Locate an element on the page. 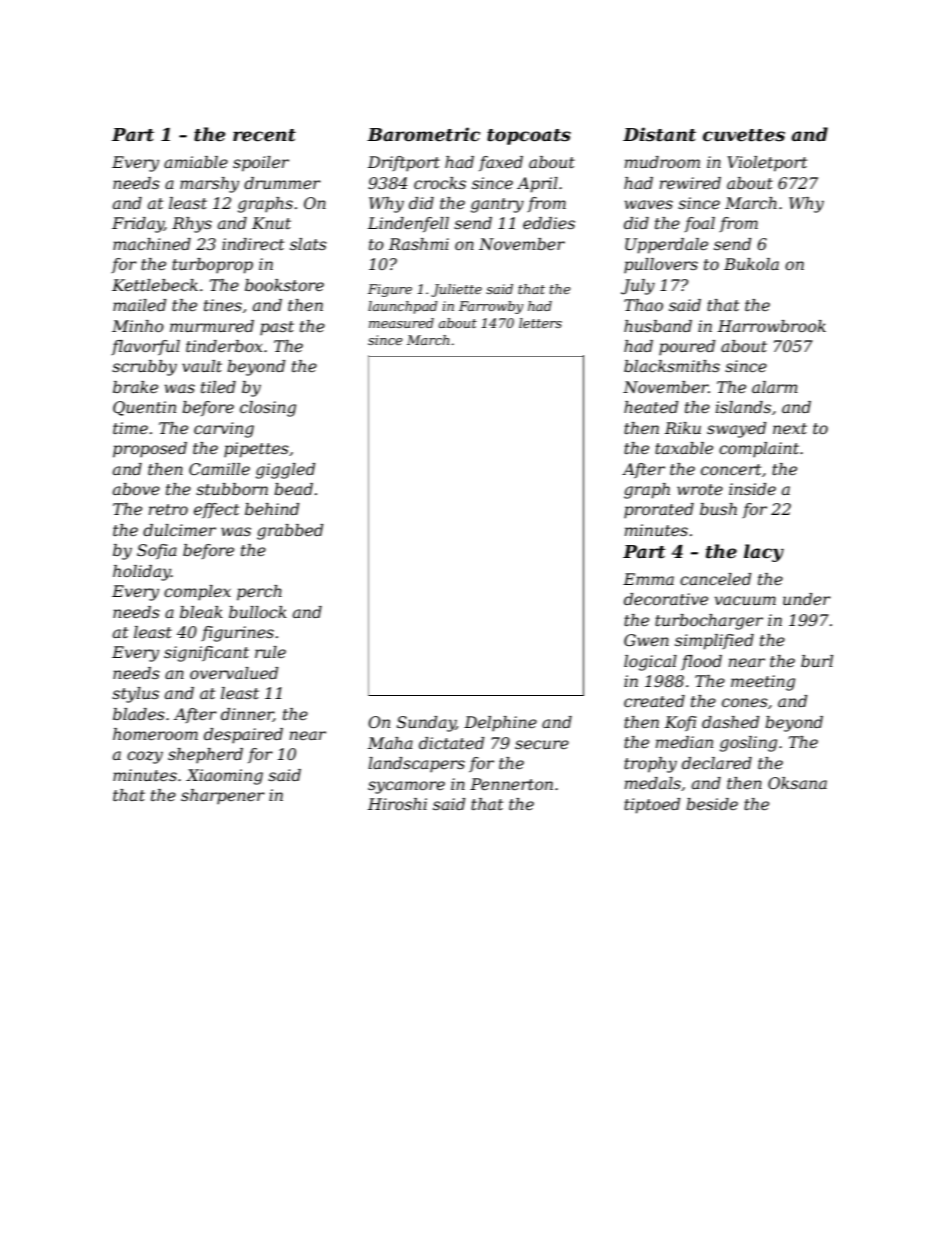 Image resolution: width=952 pixels, height=1233 pixels. prorated is located at coordinates (659, 511).
